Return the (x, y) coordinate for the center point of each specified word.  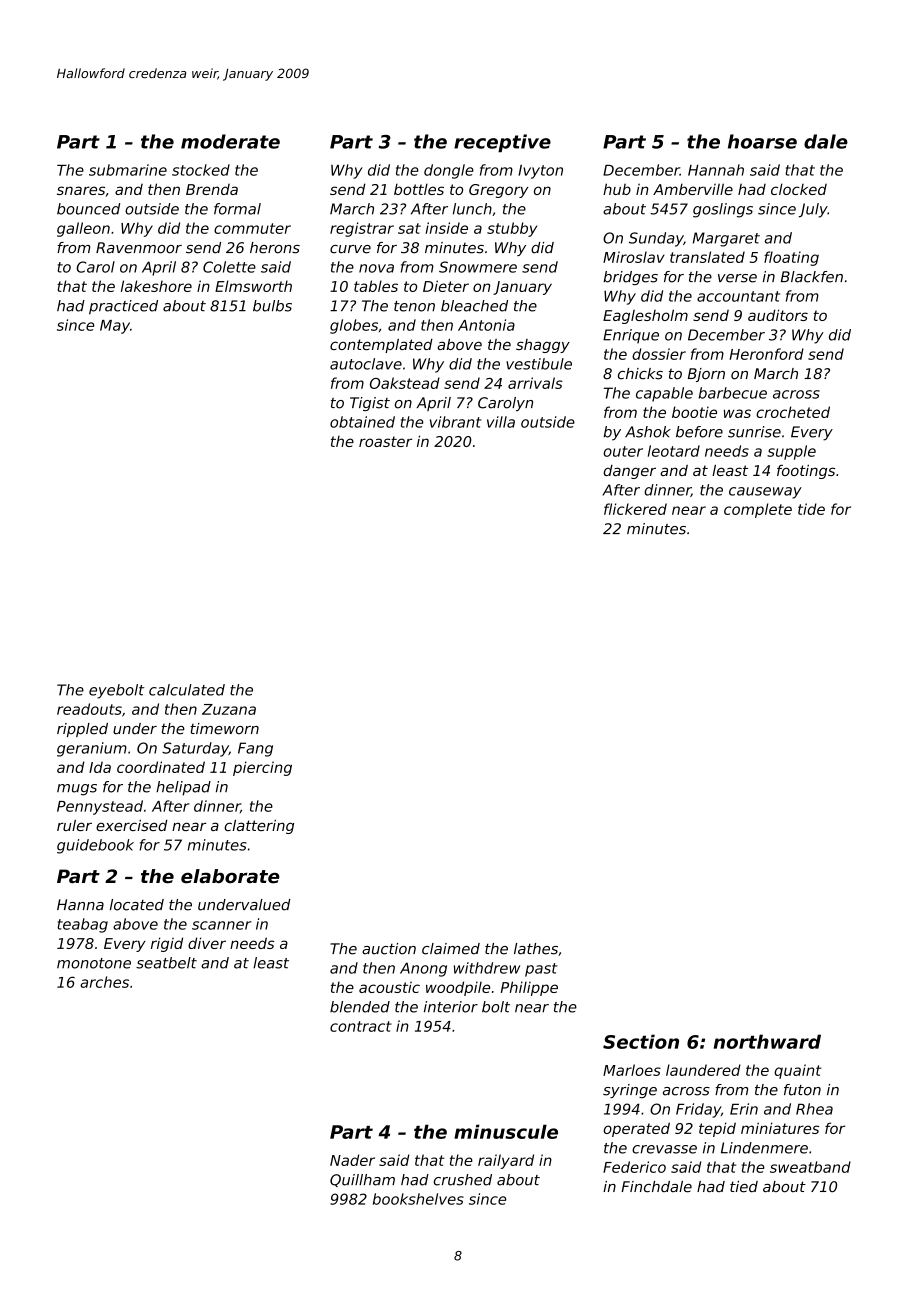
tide (811, 509)
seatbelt (166, 963)
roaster (385, 441)
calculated (187, 690)
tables (376, 286)
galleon (83, 229)
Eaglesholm (645, 316)
